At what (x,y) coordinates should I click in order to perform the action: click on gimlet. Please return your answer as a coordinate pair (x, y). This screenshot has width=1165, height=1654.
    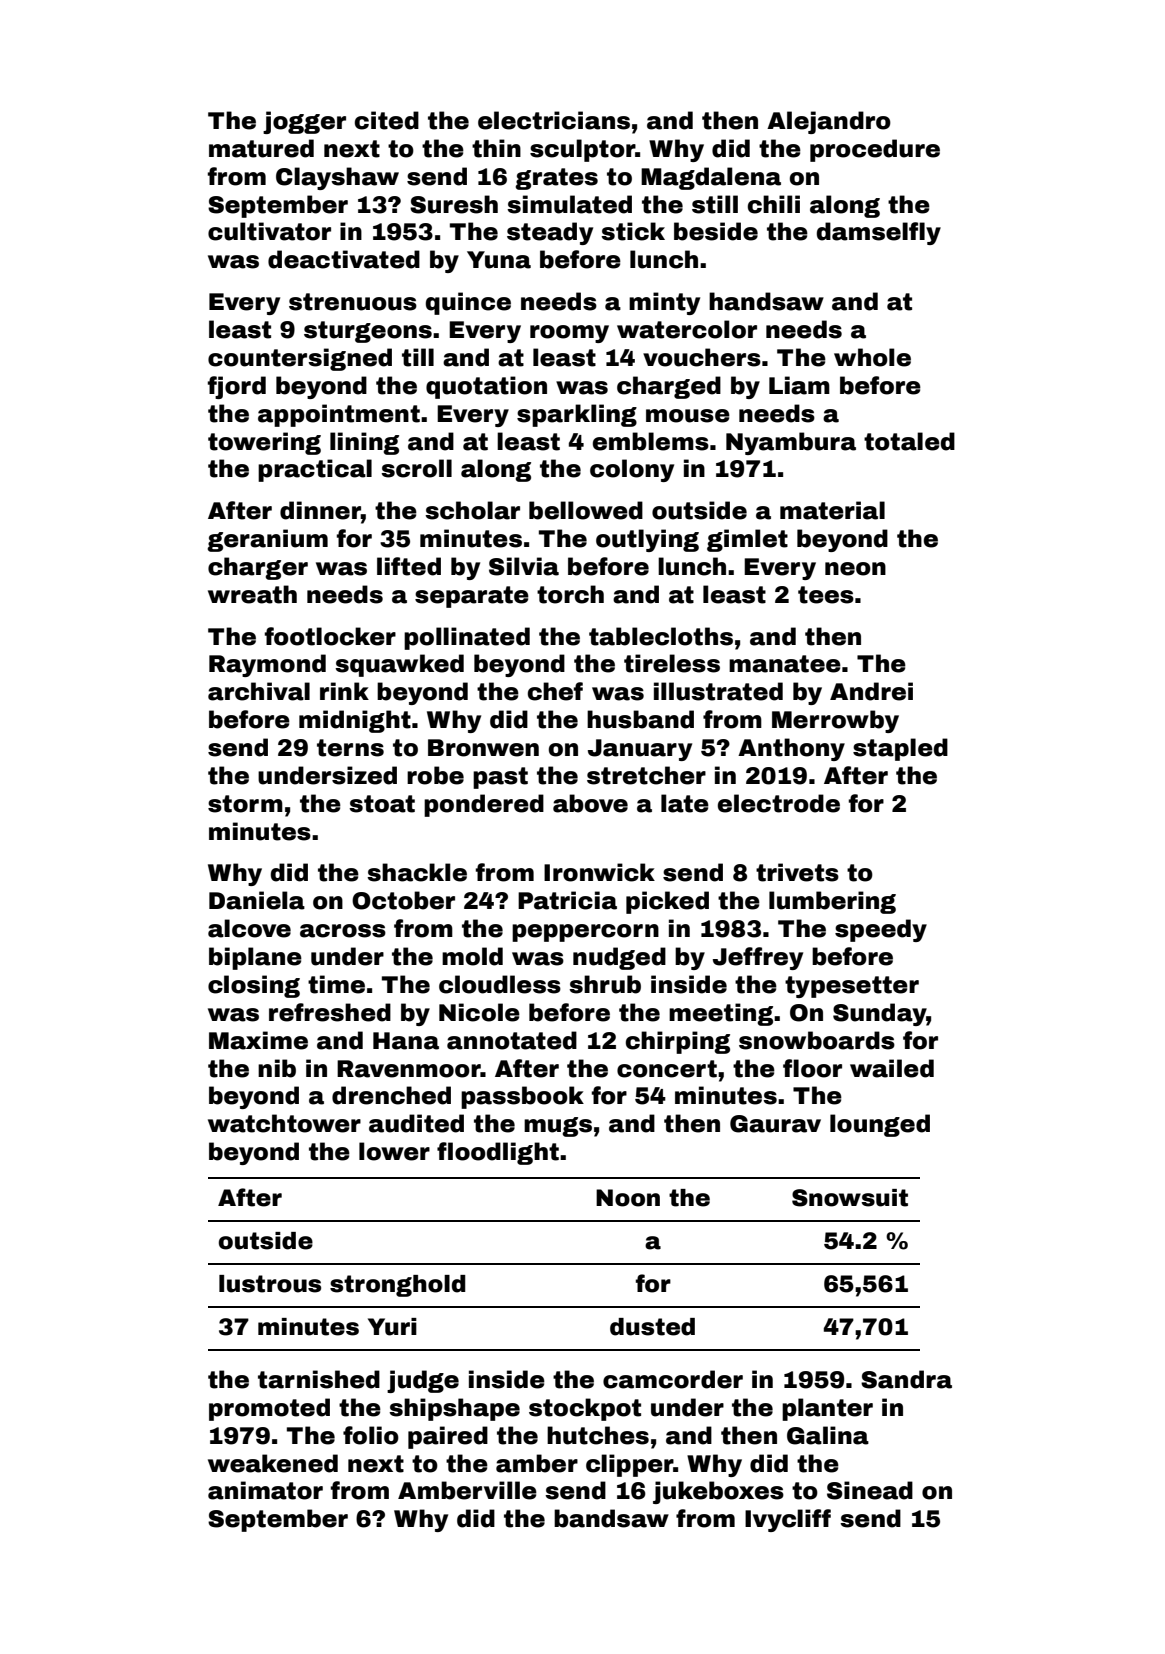
    Looking at the image, I should click on (747, 540).
